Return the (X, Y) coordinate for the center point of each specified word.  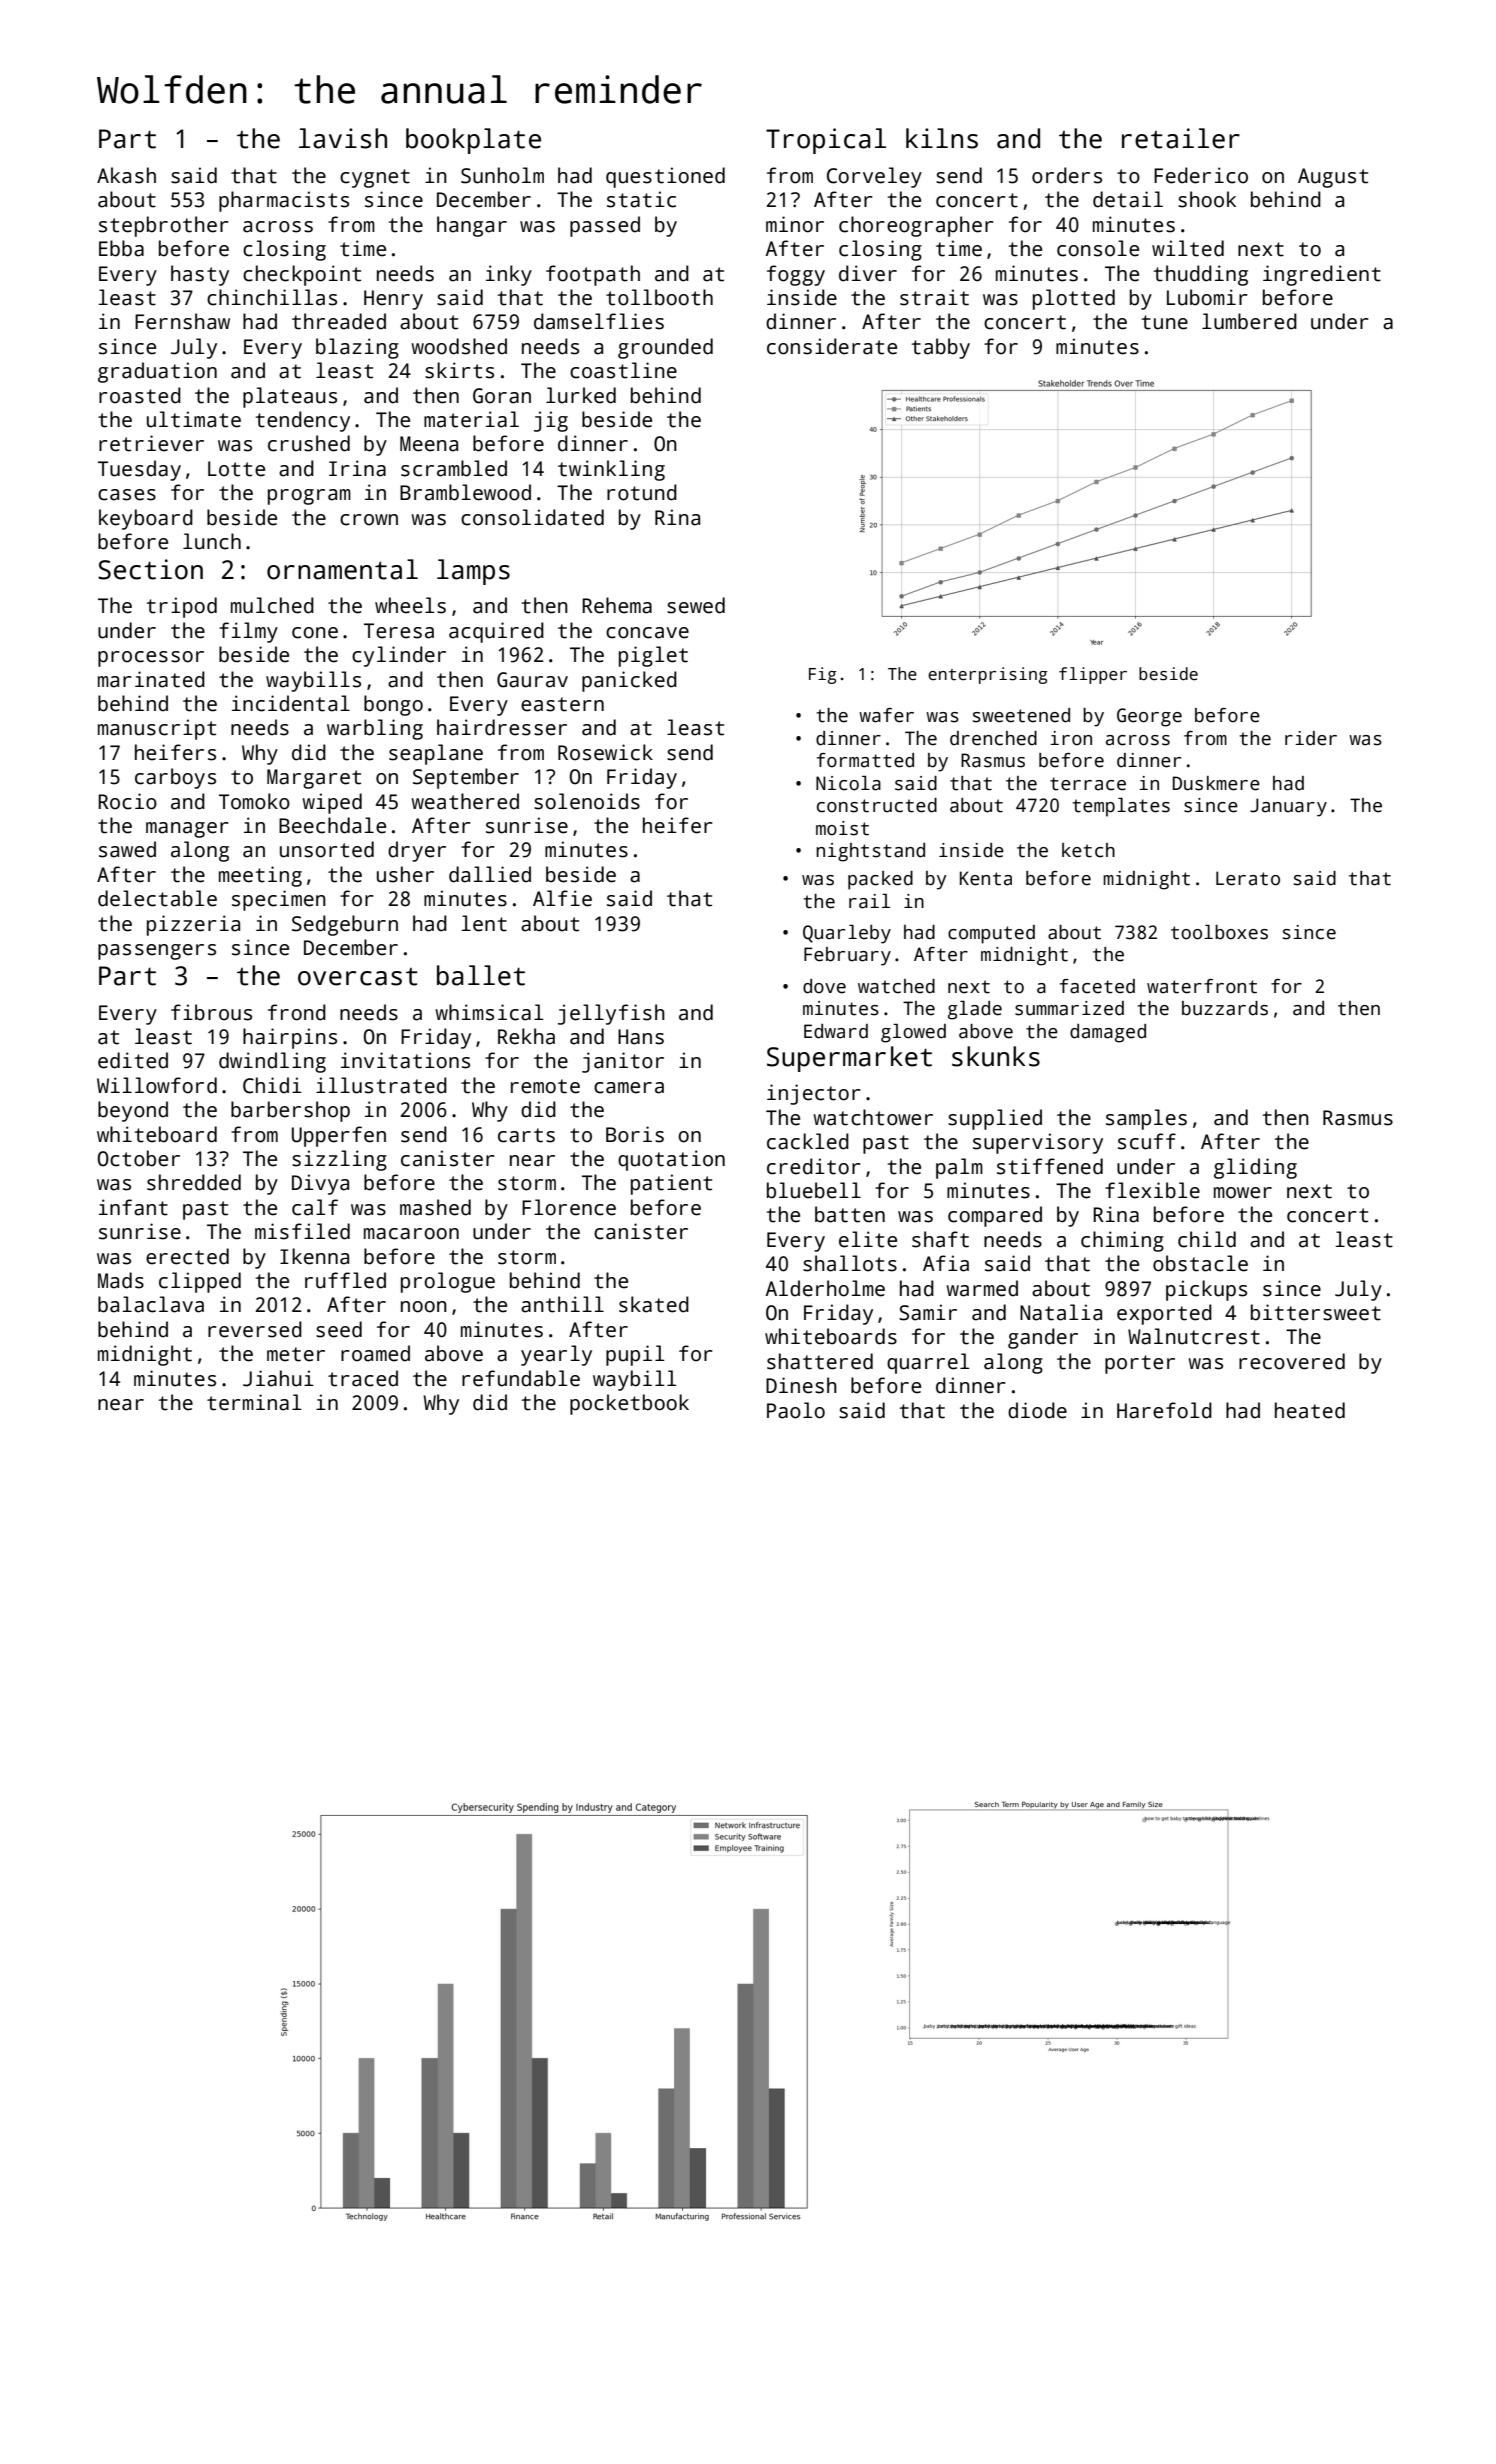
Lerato (1248, 878)
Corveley (874, 177)
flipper (1093, 675)
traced (363, 1378)
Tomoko (254, 801)
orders (1067, 175)
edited (133, 1060)
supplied (995, 1119)
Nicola (848, 783)
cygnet (375, 178)
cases (127, 495)
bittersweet (1316, 1312)
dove (824, 986)
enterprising (988, 675)
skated (654, 1304)
